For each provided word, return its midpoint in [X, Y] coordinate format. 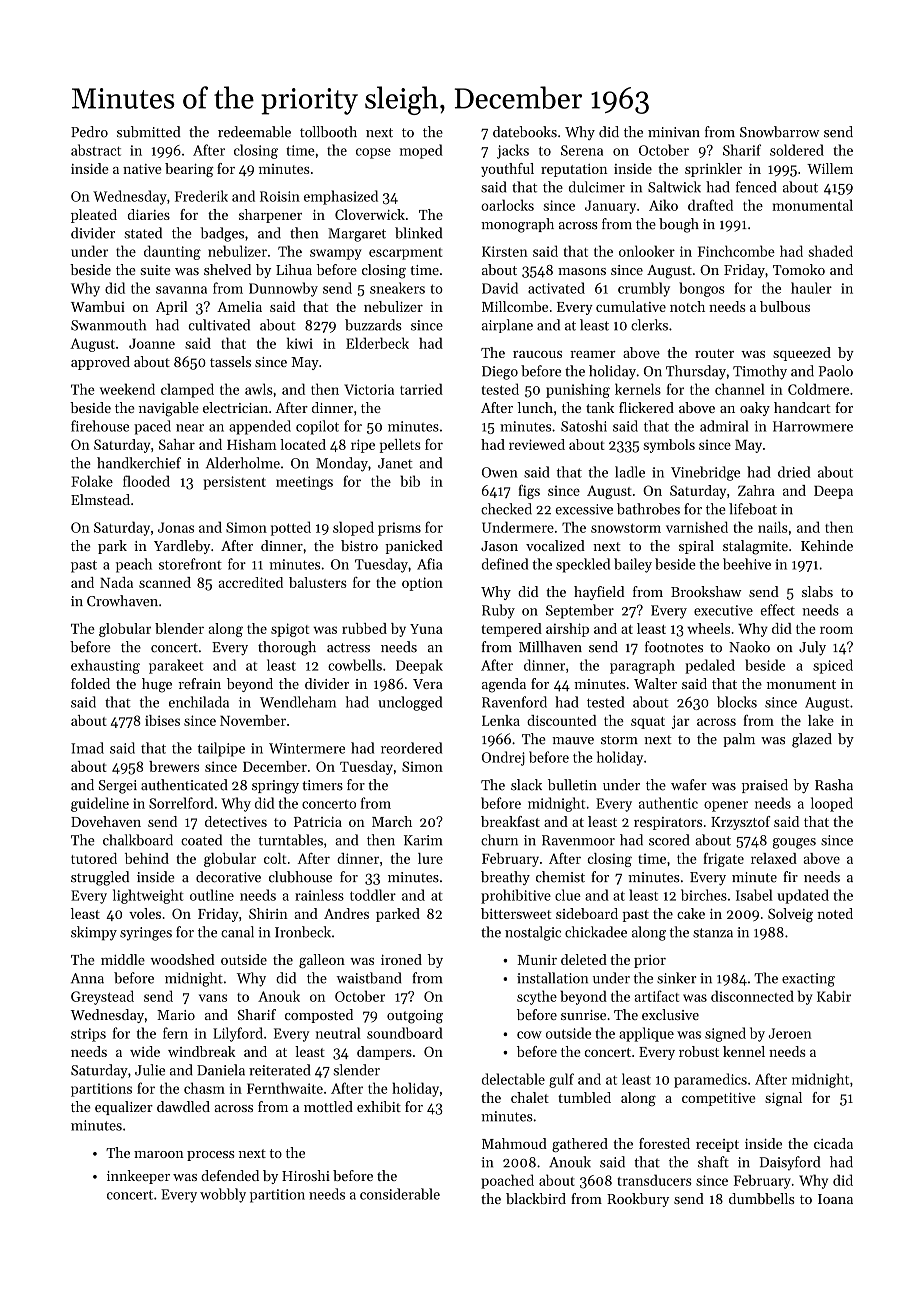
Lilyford [238, 1034]
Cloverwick [370, 214]
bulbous [785, 306]
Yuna [426, 629]
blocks [737, 702]
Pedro [89, 132]
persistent [235, 483]
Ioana [835, 1199]
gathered [580, 1145]
